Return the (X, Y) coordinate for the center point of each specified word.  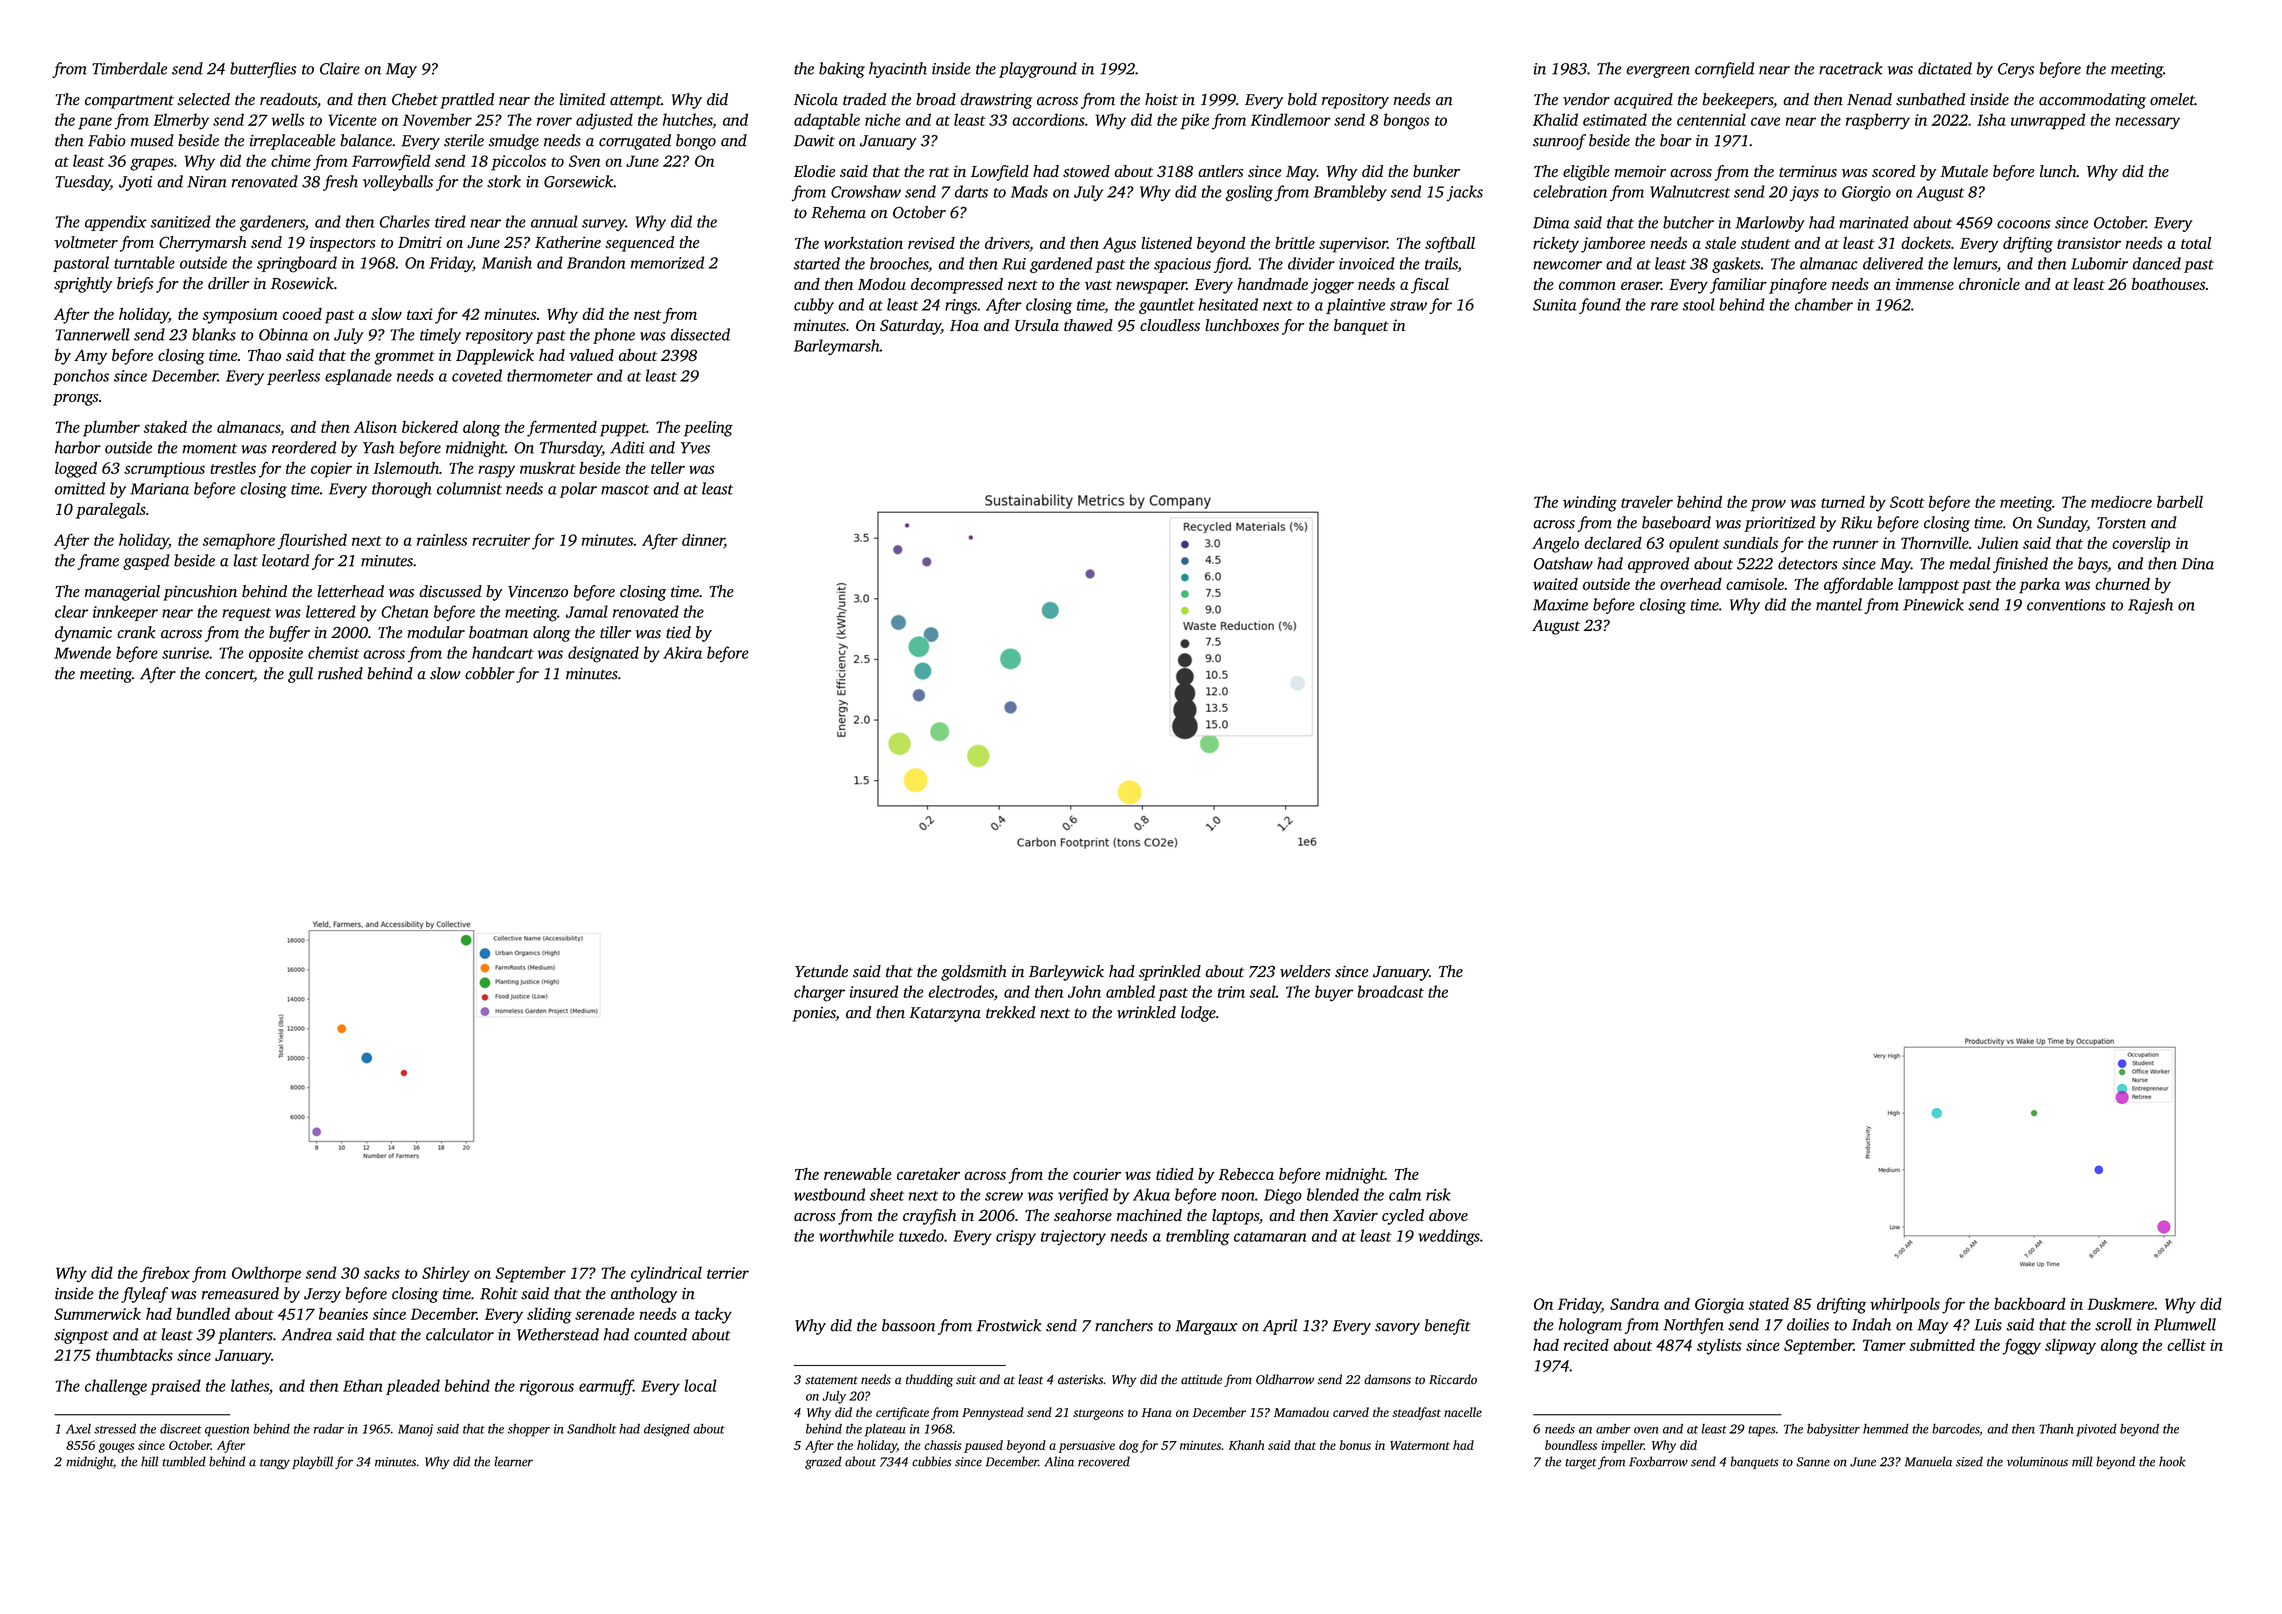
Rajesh (2150, 606)
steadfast (1416, 1413)
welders (1305, 971)
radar (329, 1429)
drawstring (996, 101)
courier (1097, 1174)
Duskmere (2120, 1303)
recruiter (501, 540)
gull (300, 675)
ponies (814, 1014)
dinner (703, 540)
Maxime (1560, 605)
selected (204, 99)
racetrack (1850, 68)
